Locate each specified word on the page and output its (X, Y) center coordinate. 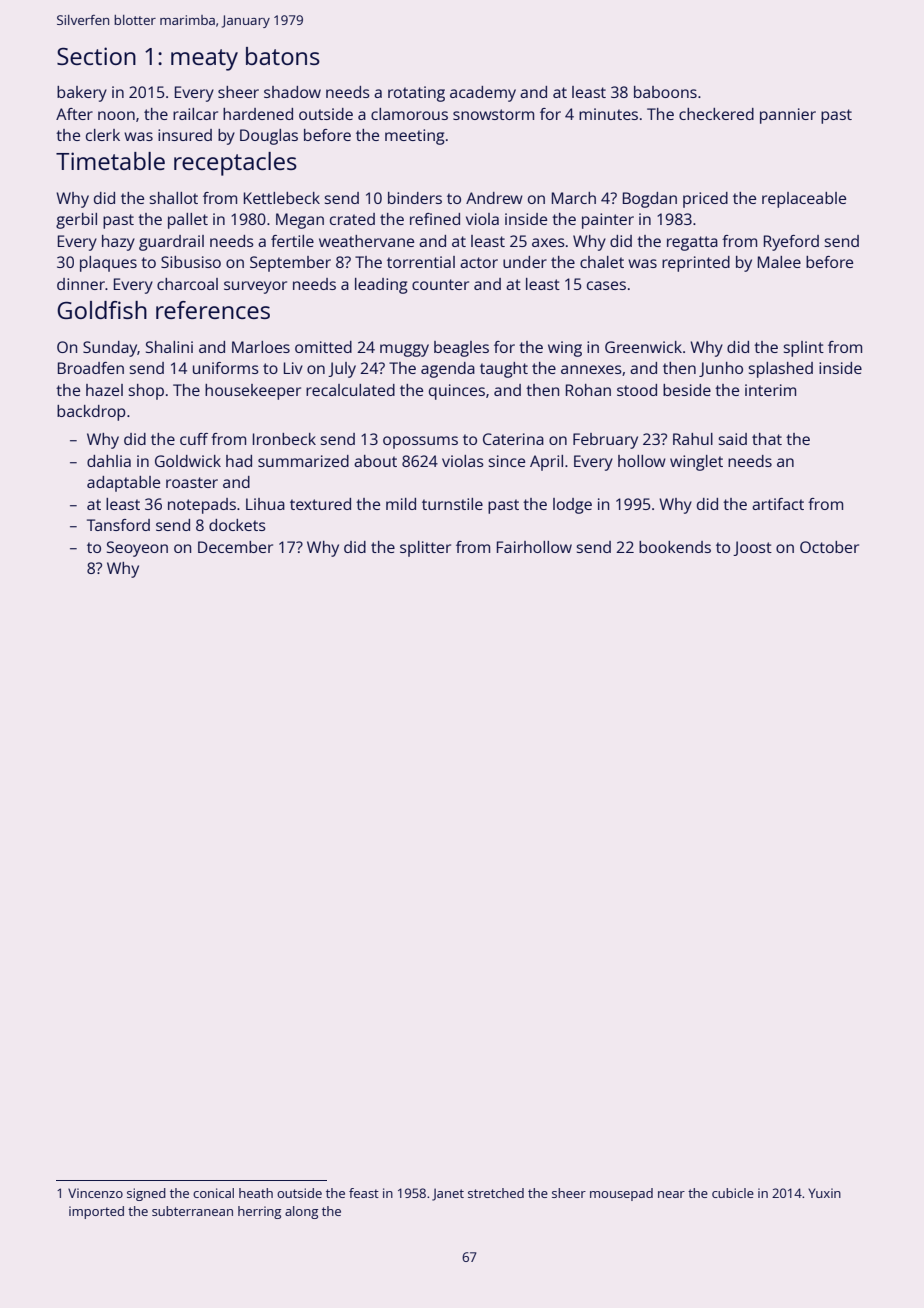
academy (483, 94)
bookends (675, 547)
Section (96, 56)
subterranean (192, 1211)
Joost (752, 548)
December (235, 547)
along (301, 1212)
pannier (788, 116)
